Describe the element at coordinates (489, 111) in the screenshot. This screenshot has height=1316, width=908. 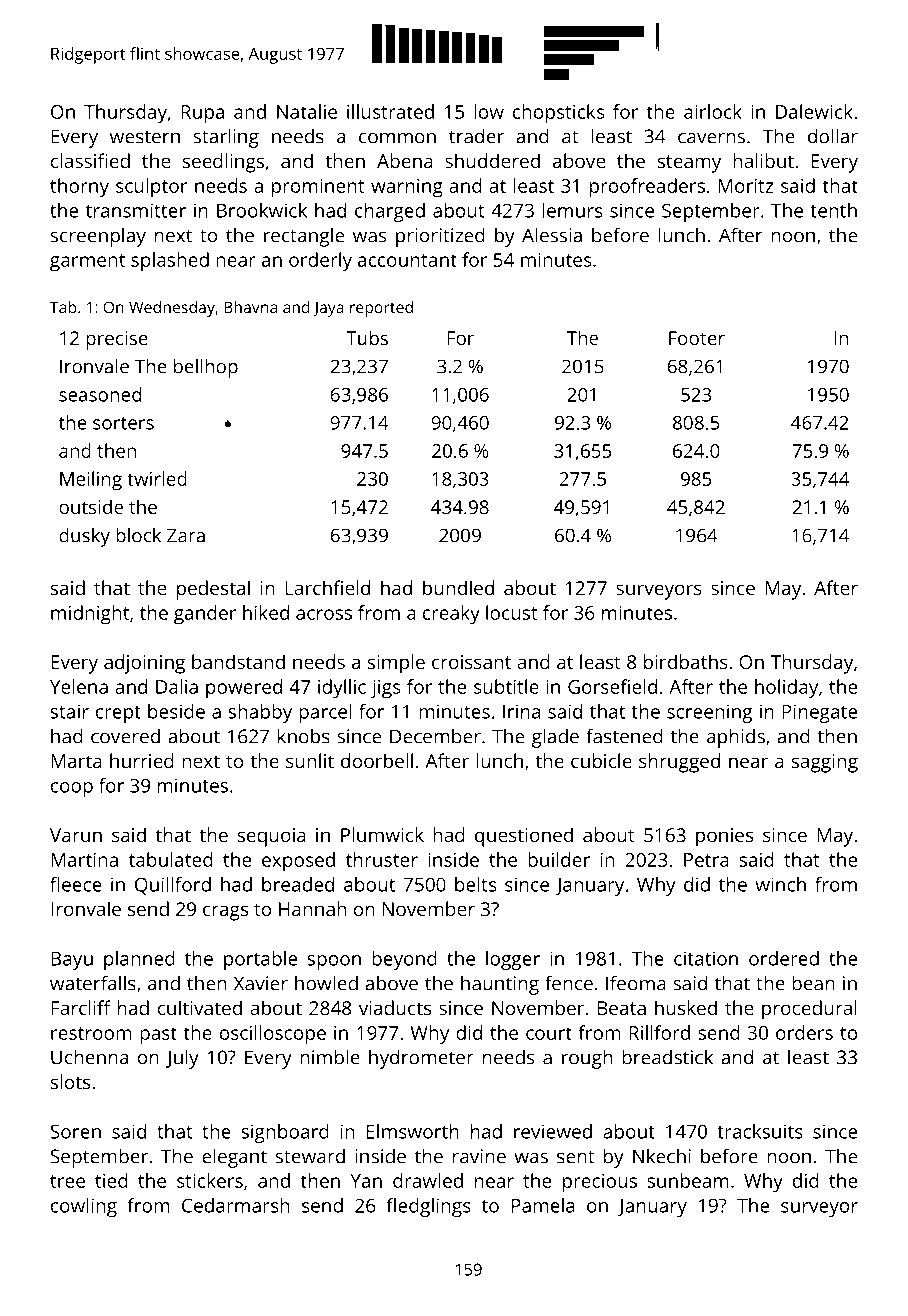
I see `low` at that location.
